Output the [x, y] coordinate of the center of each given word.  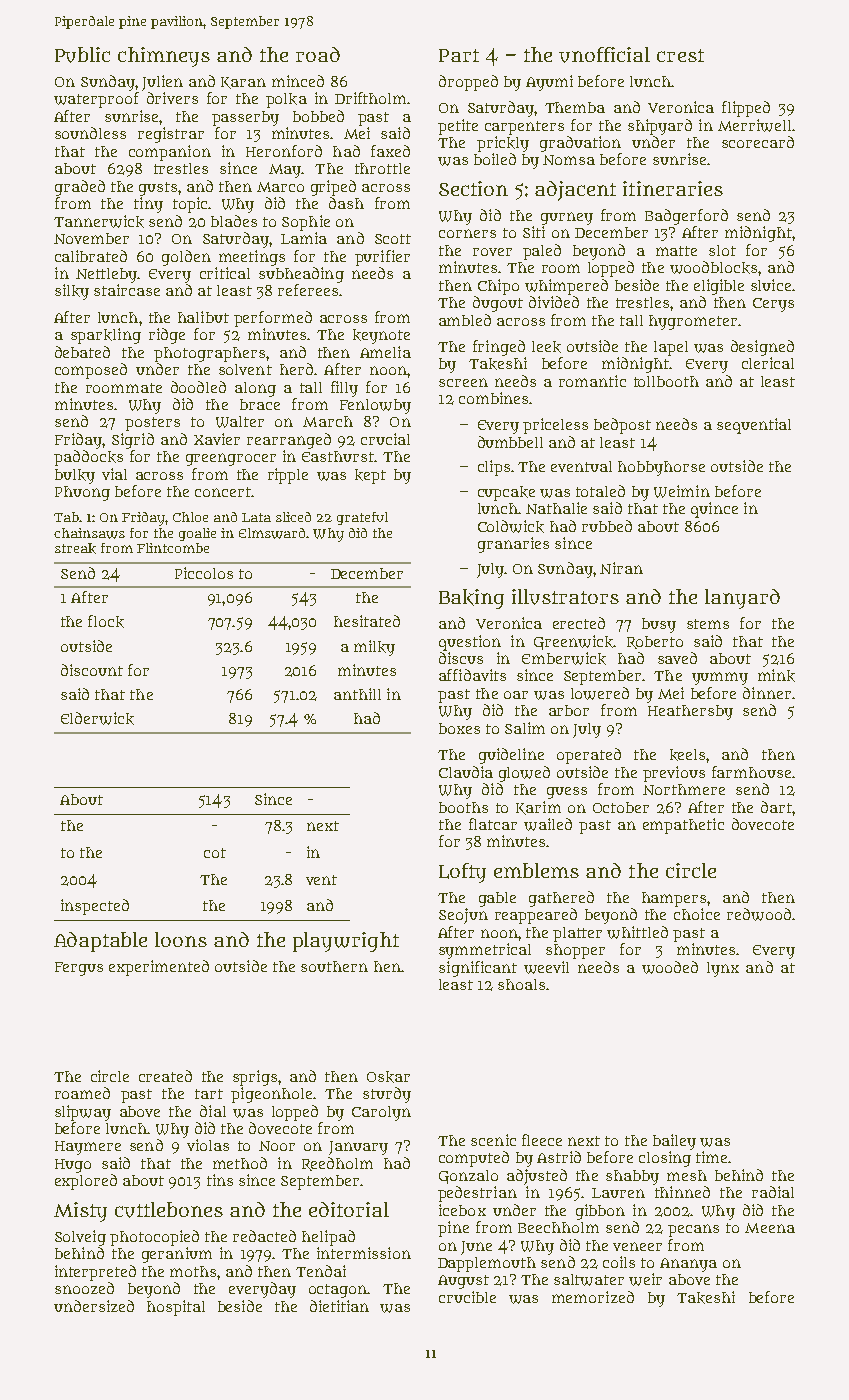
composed [91, 371]
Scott [393, 239]
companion [170, 153]
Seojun [463, 916]
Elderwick [97, 718]
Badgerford [686, 217]
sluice [771, 285]
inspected [95, 907]
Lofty [462, 873]
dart [776, 807]
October [621, 807]
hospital [176, 1308]
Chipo [498, 287]
